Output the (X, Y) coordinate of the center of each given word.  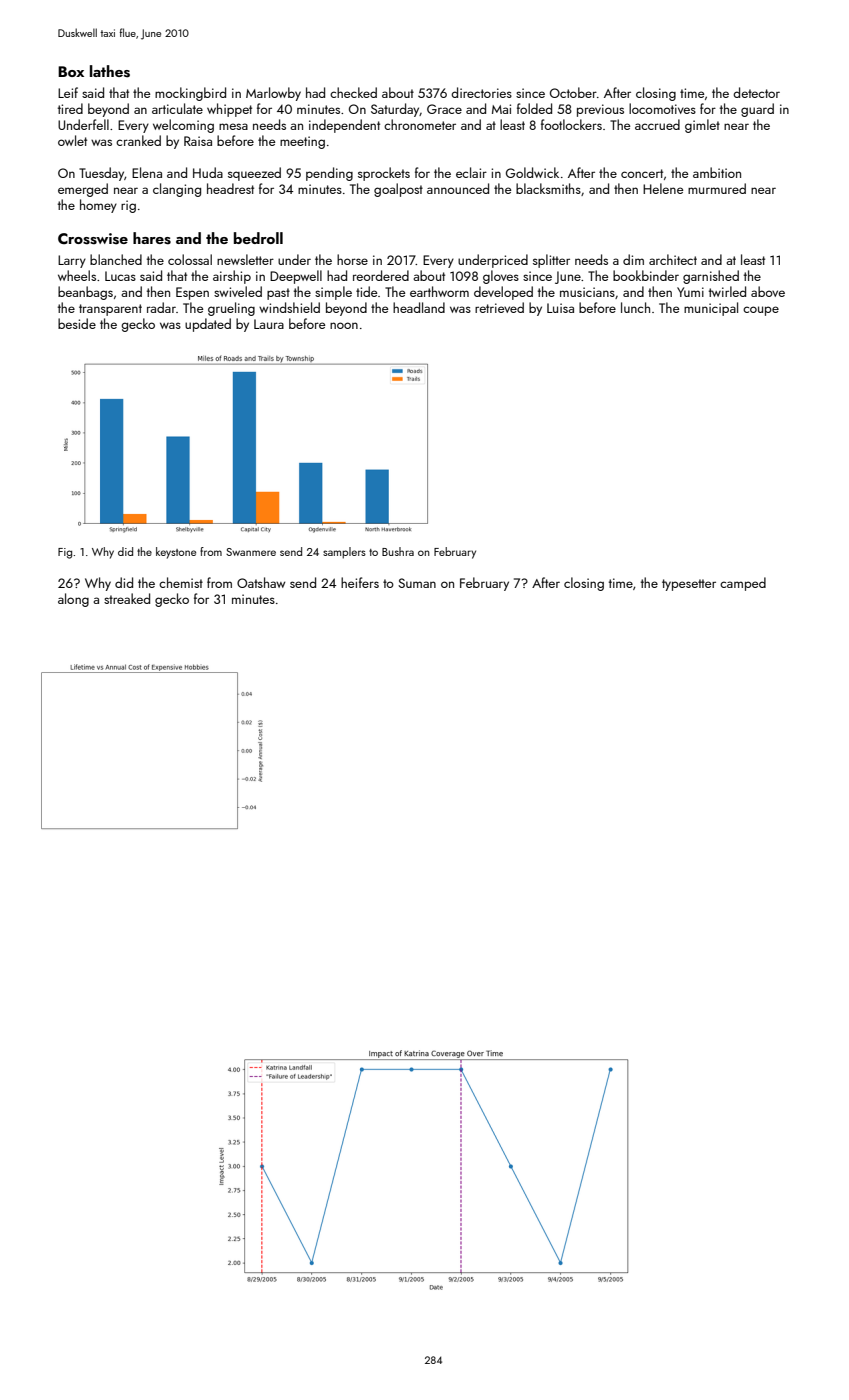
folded (534, 108)
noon (344, 325)
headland (419, 307)
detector (756, 92)
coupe (761, 311)
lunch (635, 307)
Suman (417, 583)
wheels (77, 275)
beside (77, 323)
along (73, 600)
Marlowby (273, 94)
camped (743, 584)
